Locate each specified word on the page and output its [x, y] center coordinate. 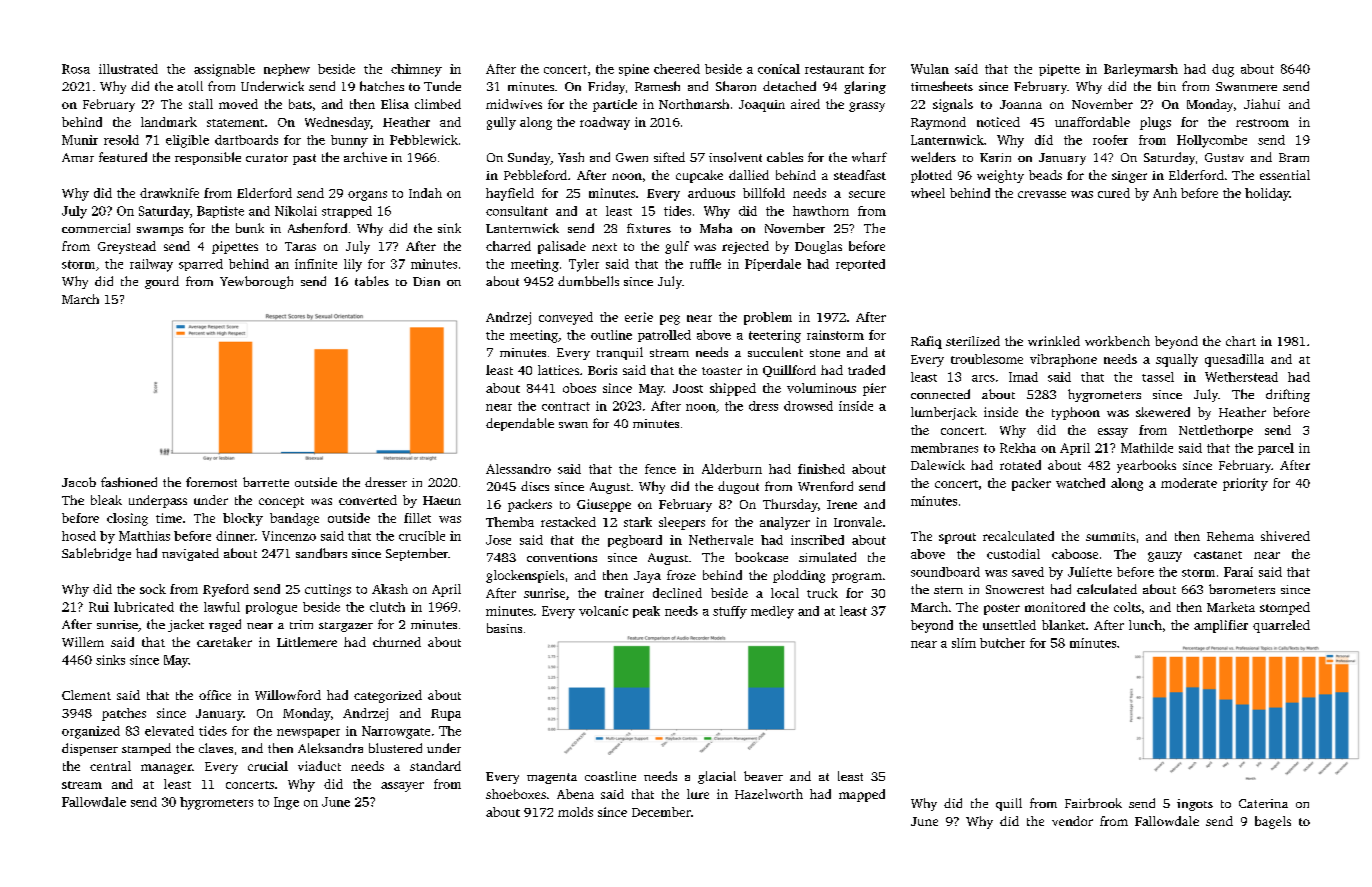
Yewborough [256, 282]
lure [698, 794]
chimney [416, 70]
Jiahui [1262, 104]
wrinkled [1054, 341]
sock [153, 589]
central [110, 766]
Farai [1238, 572]
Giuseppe [604, 505]
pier [874, 389]
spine [634, 70]
